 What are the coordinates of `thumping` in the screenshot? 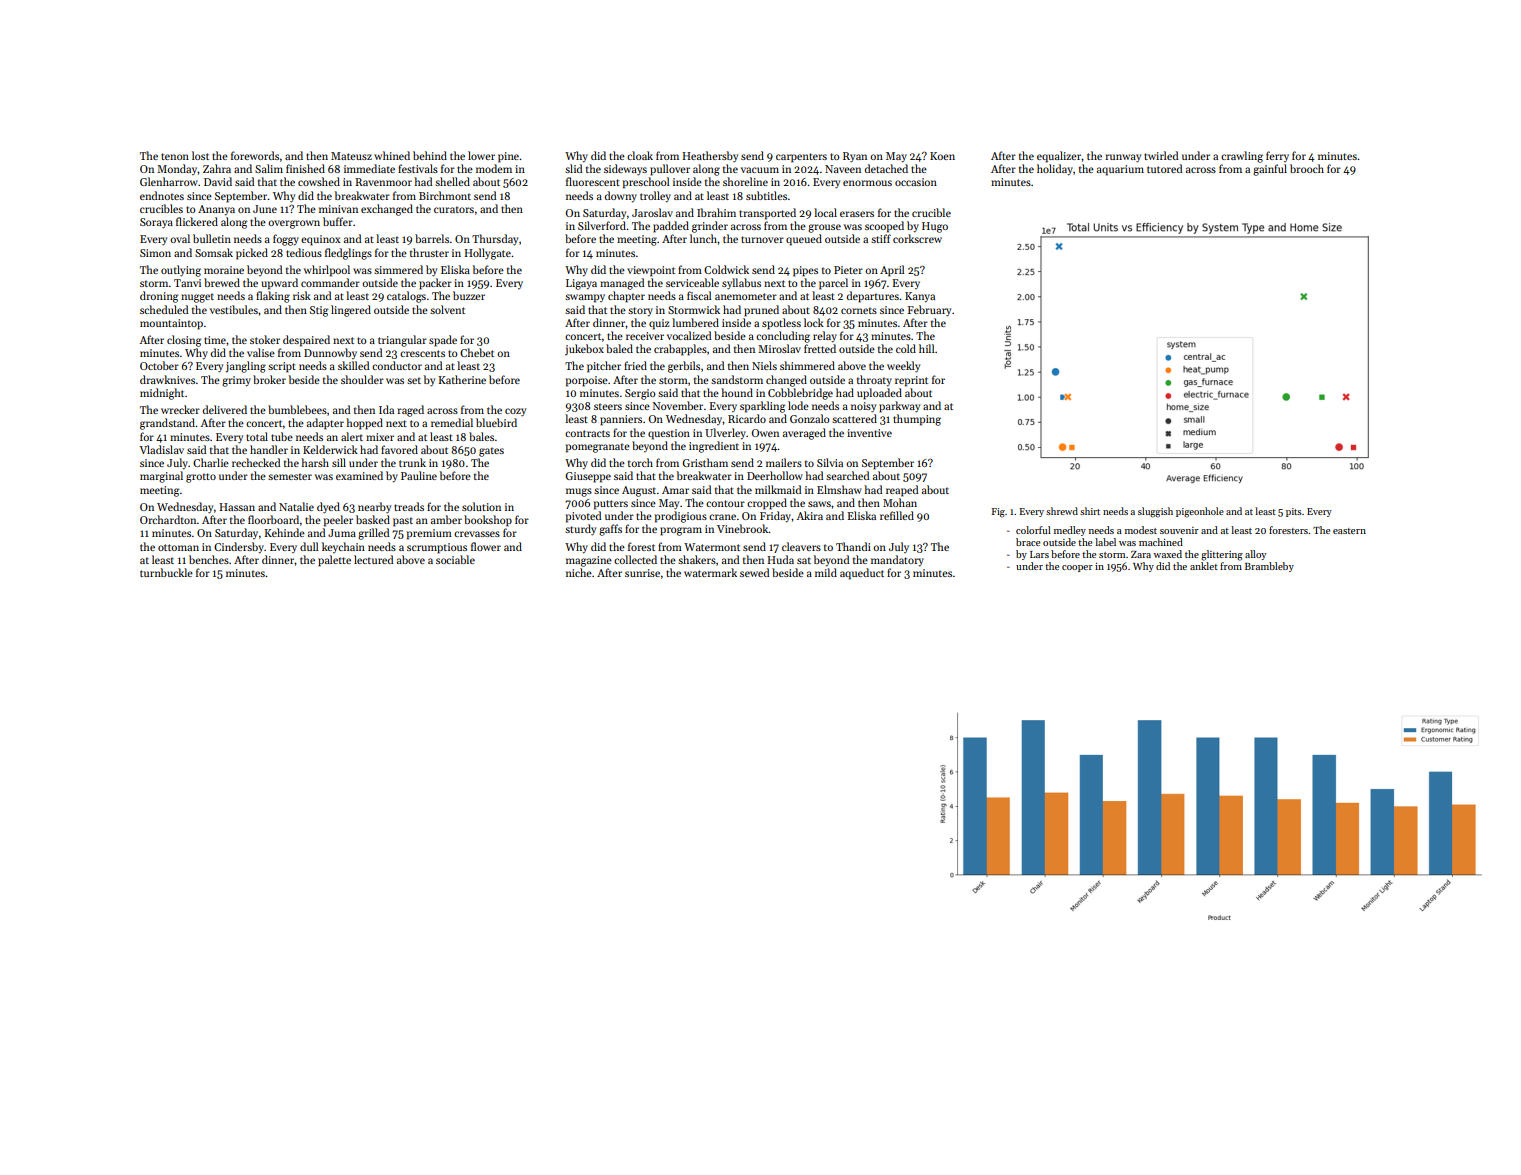 It's located at (917, 420).
